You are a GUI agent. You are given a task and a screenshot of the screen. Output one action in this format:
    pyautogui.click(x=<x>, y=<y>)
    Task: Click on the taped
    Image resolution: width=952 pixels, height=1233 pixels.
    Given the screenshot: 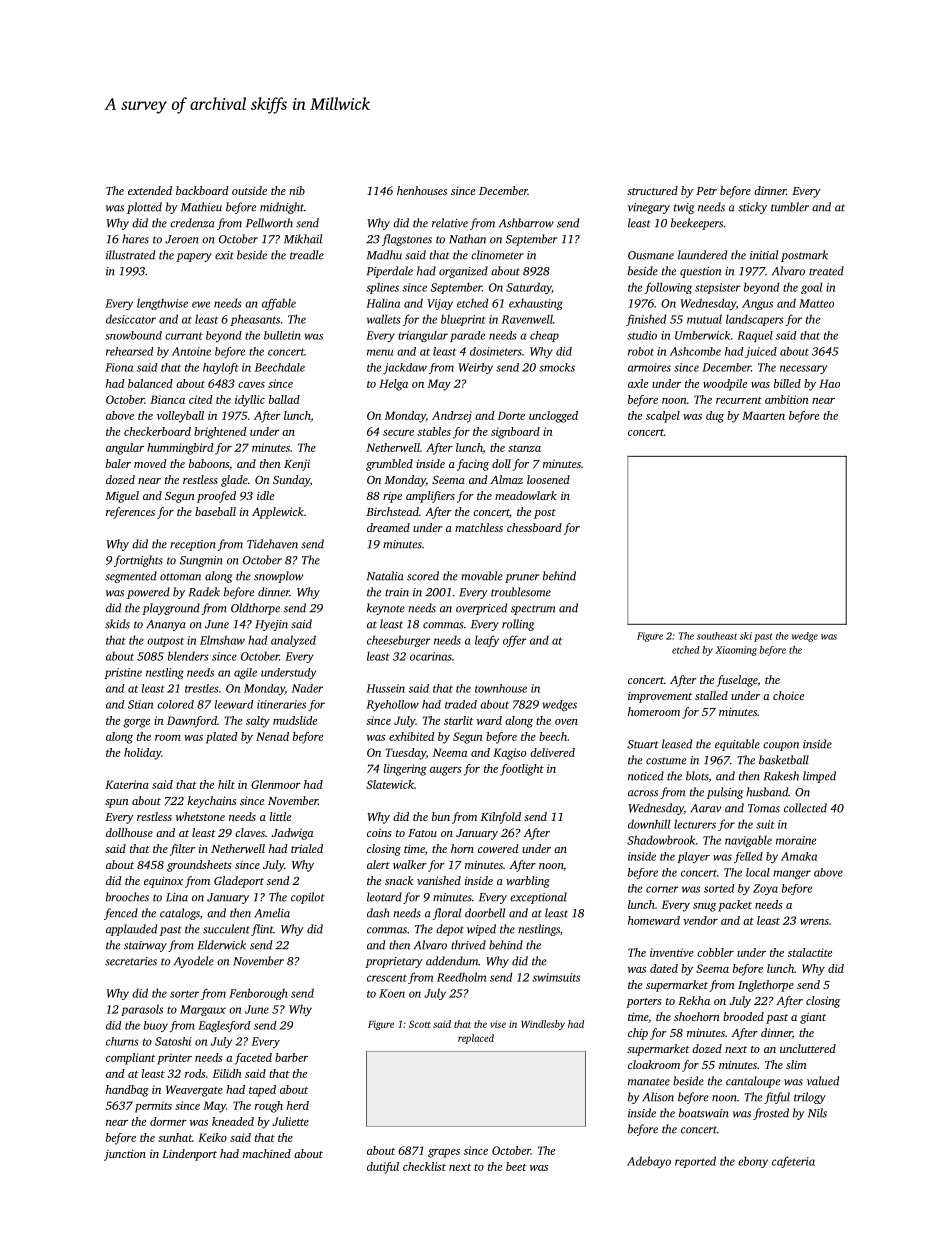 What is the action you would take?
    pyautogui.click(x=262, y=1091)
